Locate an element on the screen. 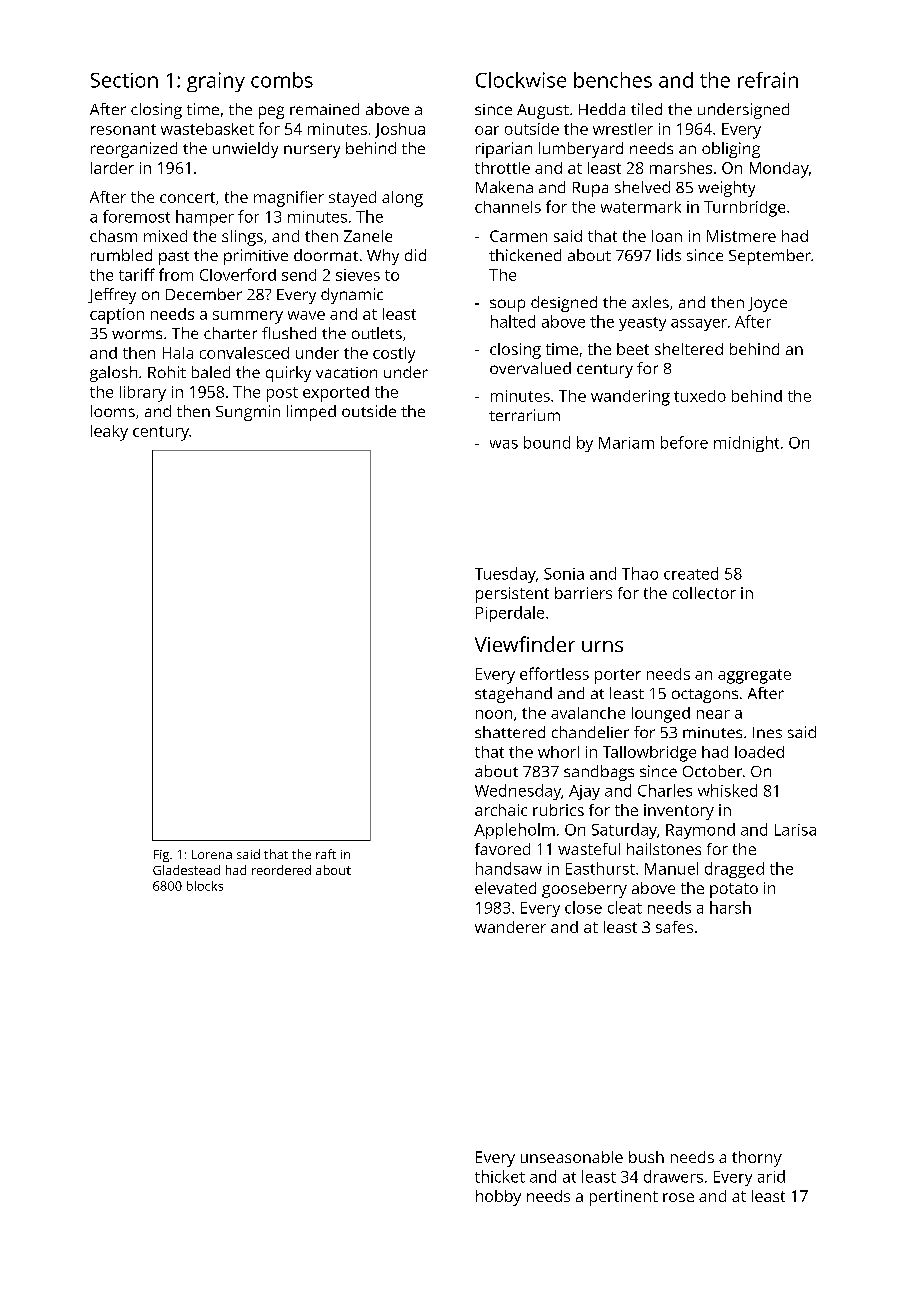  Sungmin is located at coordinates (248, 413).
